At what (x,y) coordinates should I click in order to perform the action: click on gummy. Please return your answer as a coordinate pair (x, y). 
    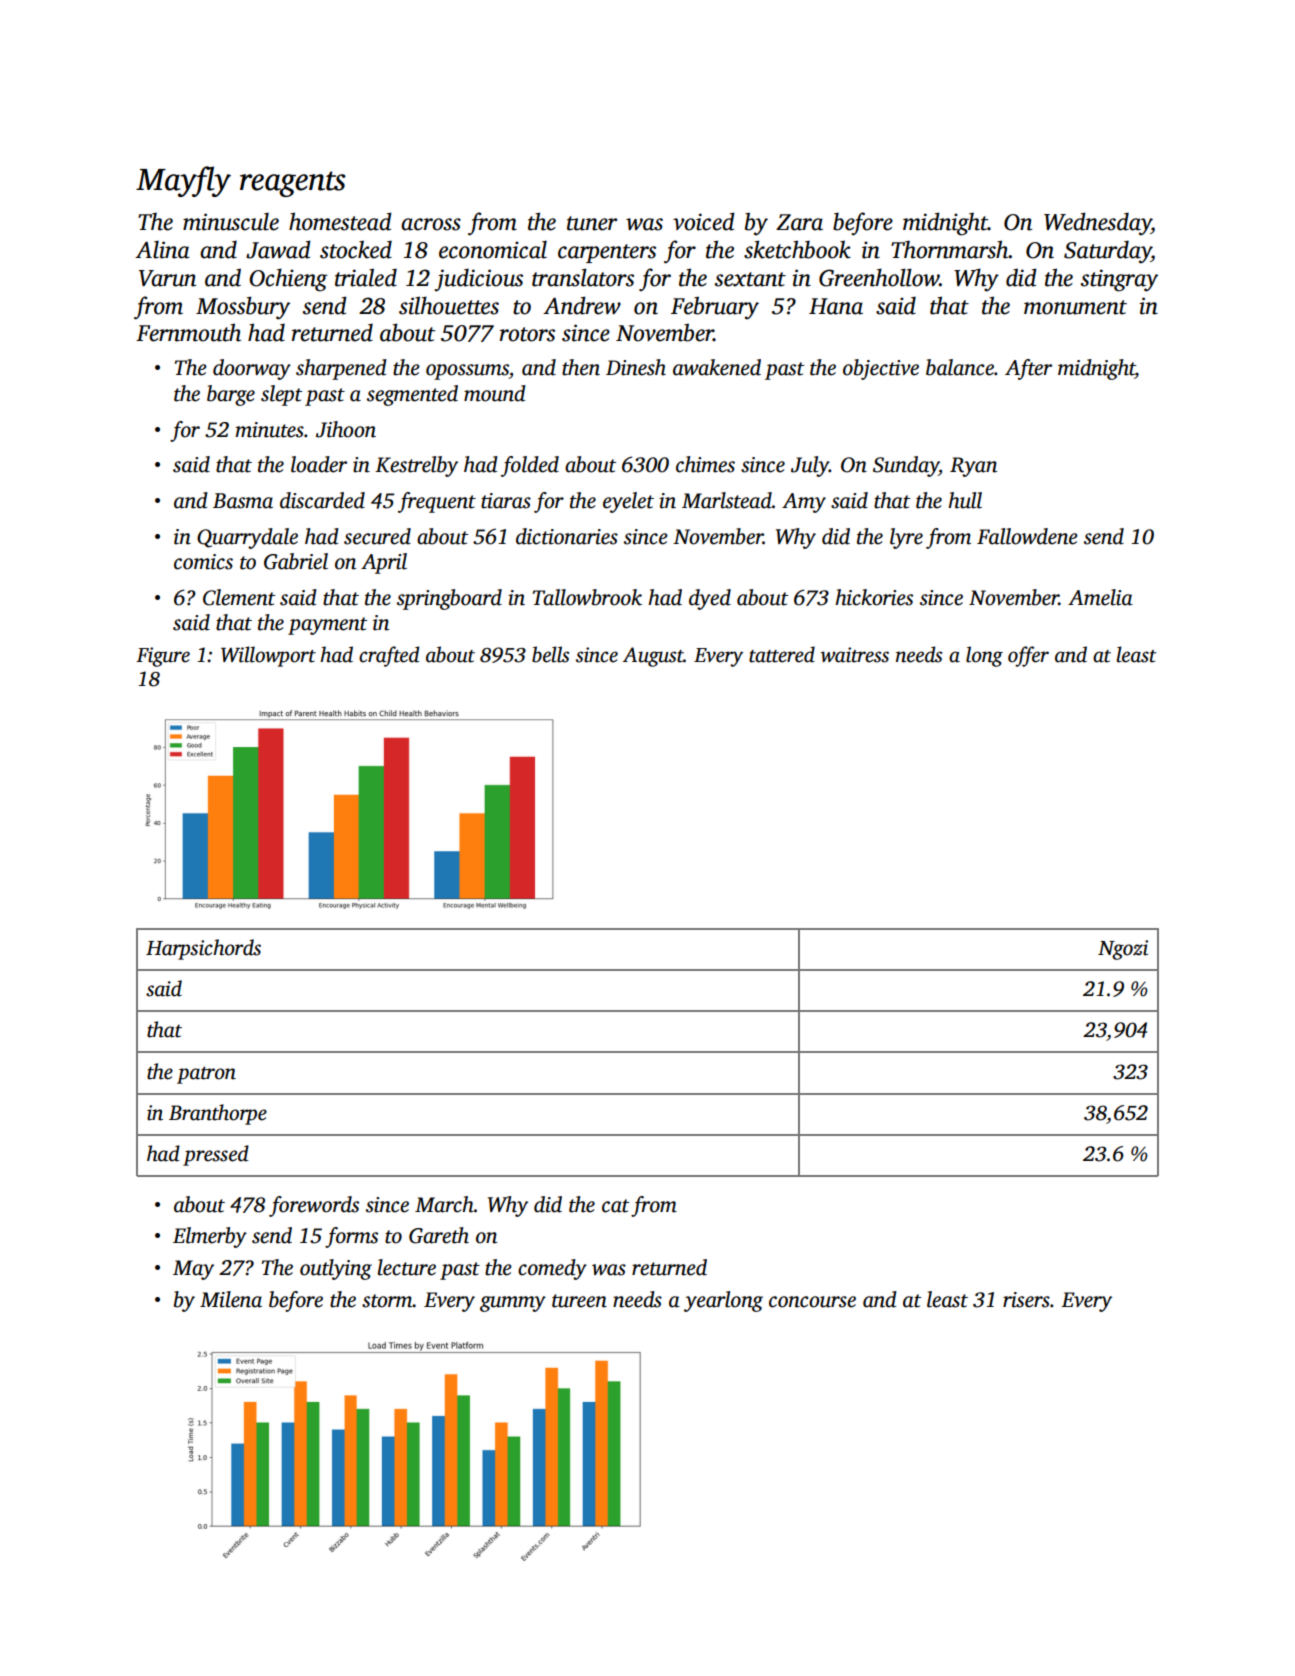
    Looking at the image, I should click on (513, 1304).
